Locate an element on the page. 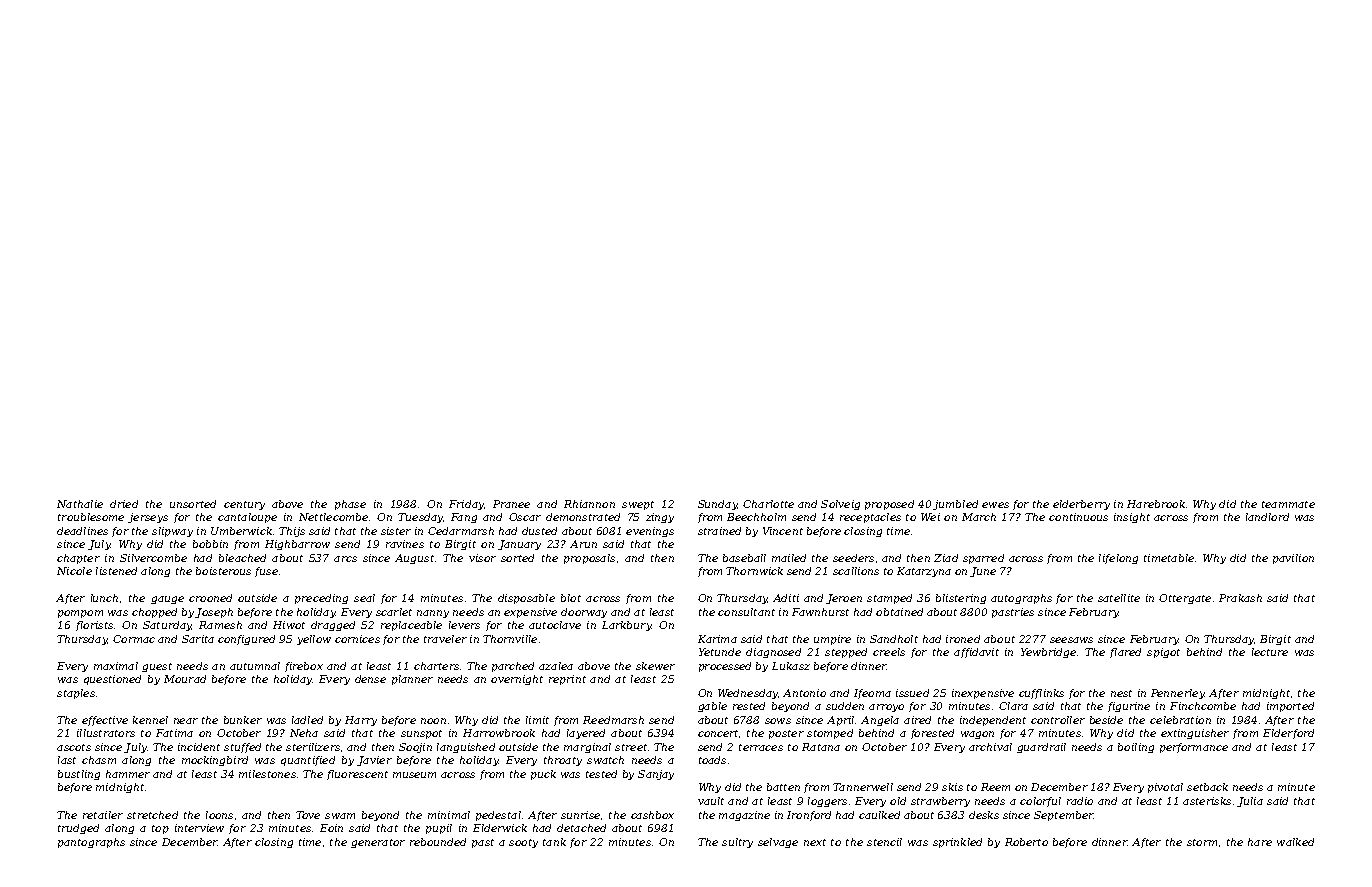 The image size is (1372, 887). Prakash is located at coordinates (1240, 598).
